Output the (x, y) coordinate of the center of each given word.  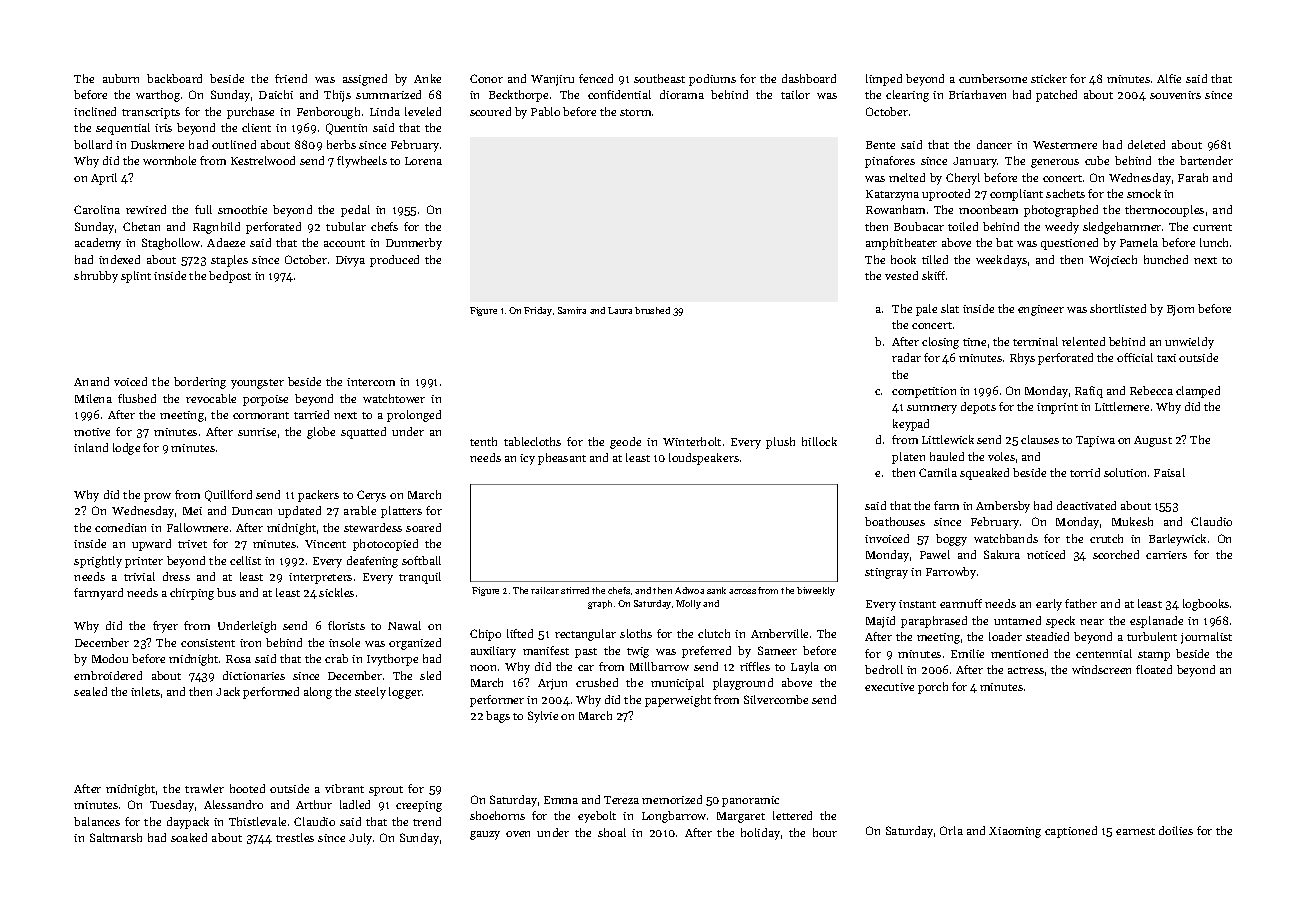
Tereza (621, 800)
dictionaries (254, 675)
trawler (204, 788)
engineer (1041, 310)
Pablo (545, 111)
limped (884, 80)
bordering (200, 383)
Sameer (777, 650)
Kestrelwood (263, 160)
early (1049, 605)
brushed (652, 310)
